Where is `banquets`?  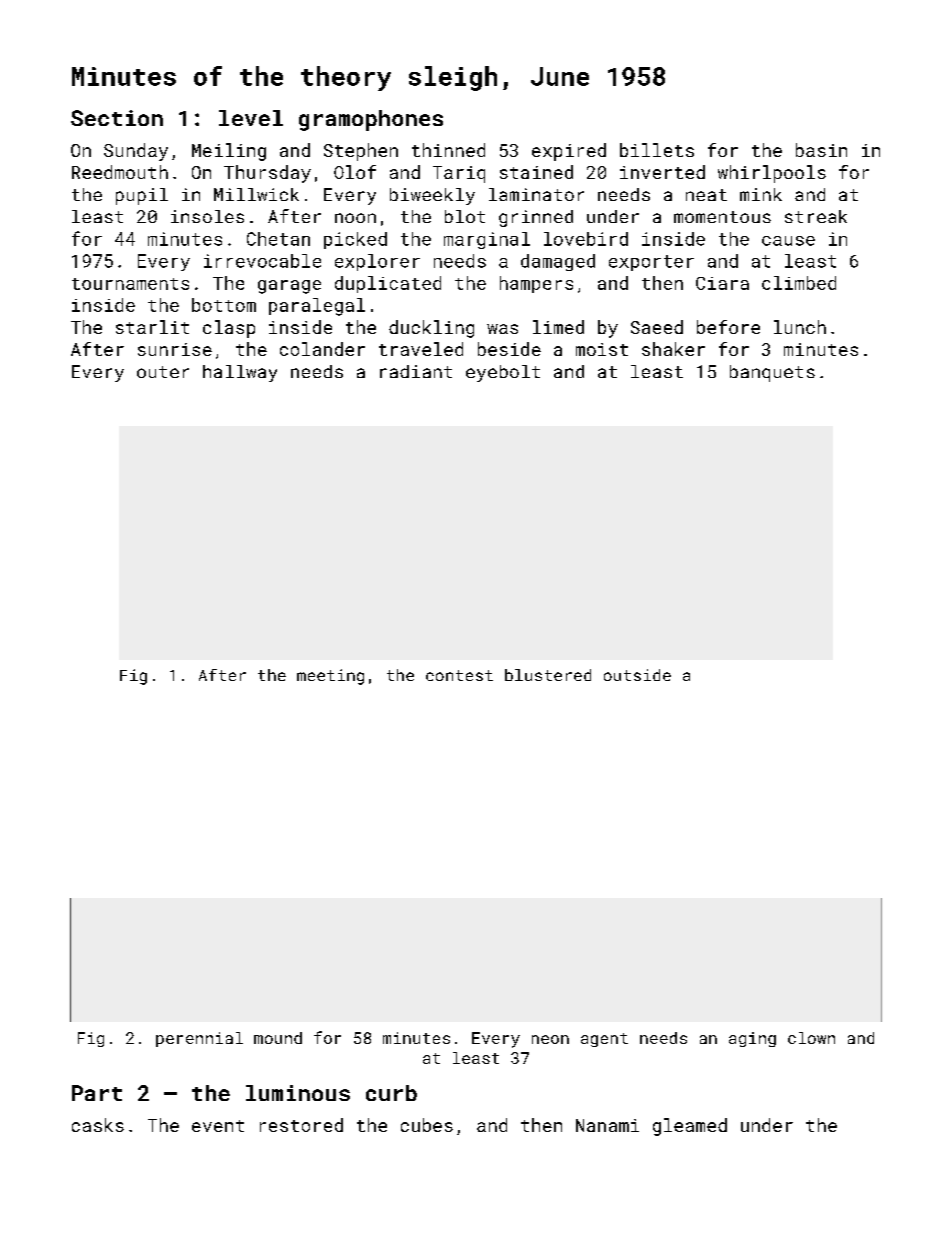
banquets is located at coordinates (772, 373).
